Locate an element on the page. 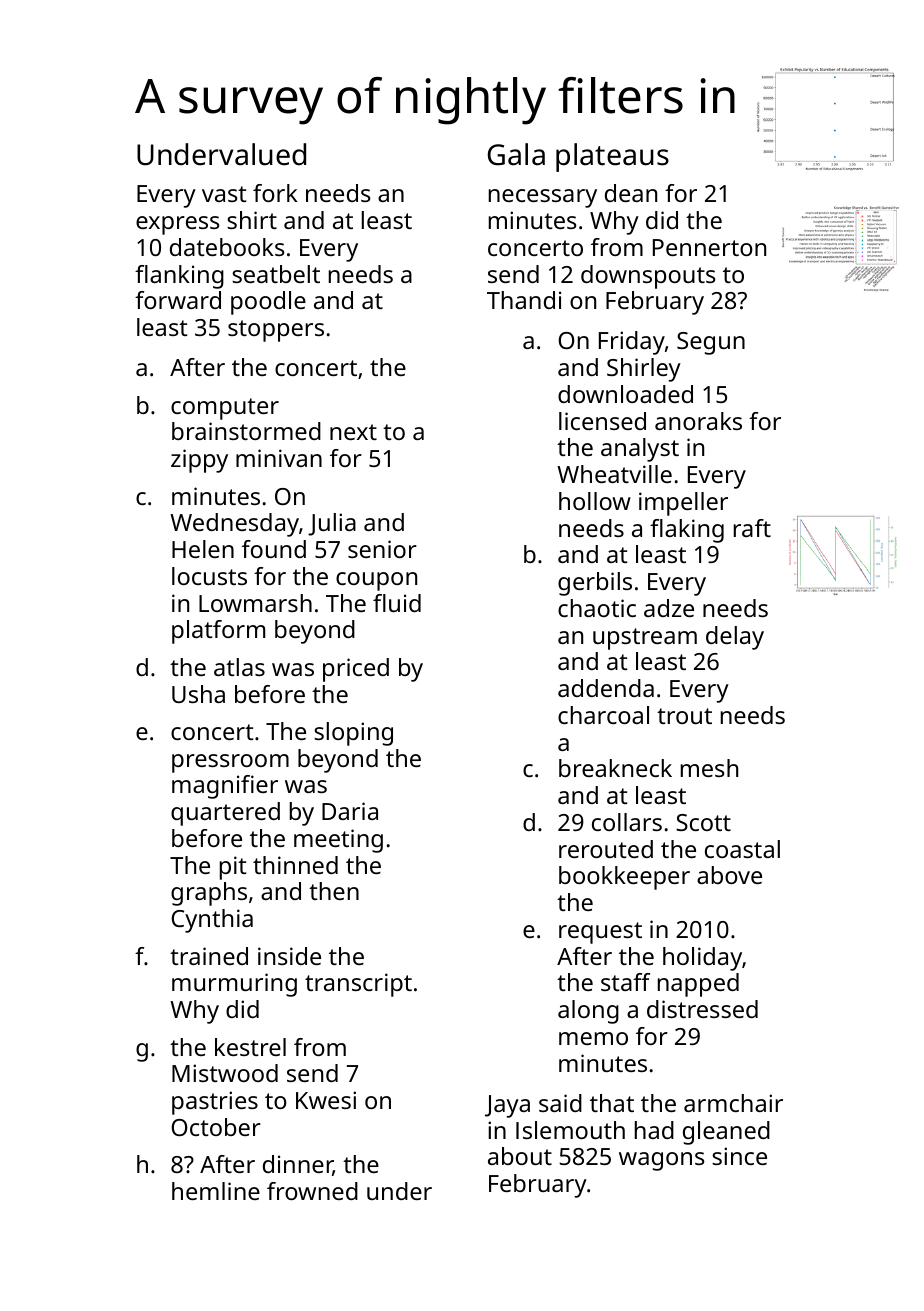 This page has width=924, height=1311. distressed is located at coordinates (702, 1009).
